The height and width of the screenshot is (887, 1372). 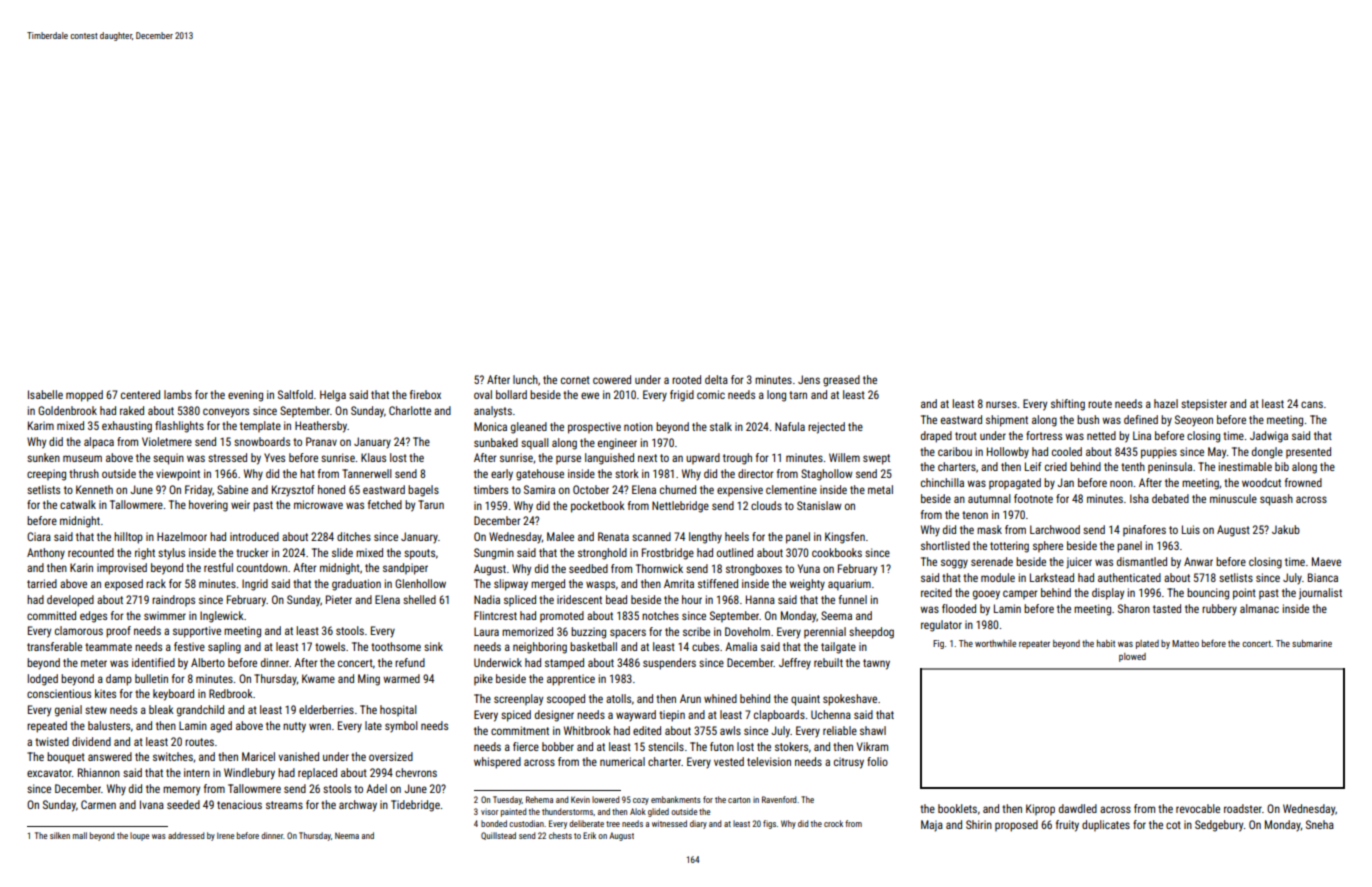 What do you see at coordinates (525, 379) in the screenshot?
I see `lunch` at bounding box center [525, 379].
